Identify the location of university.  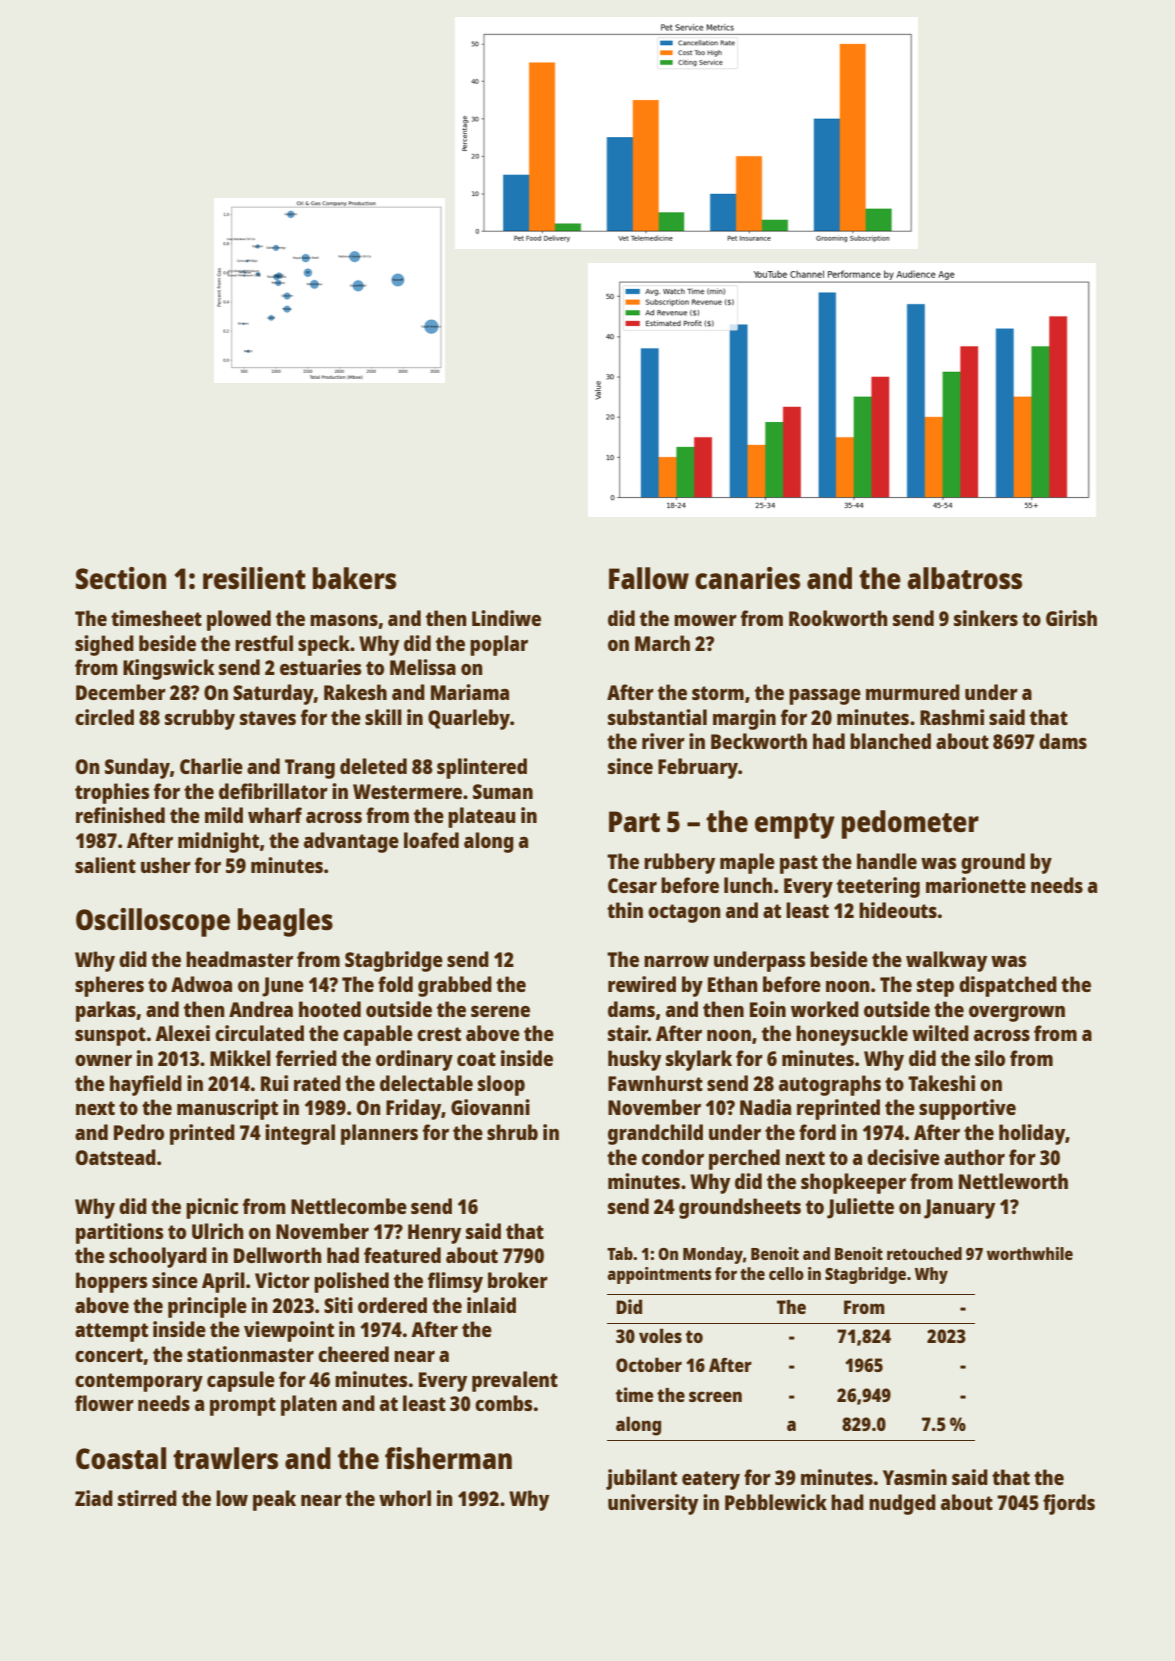
(653, 1504).
